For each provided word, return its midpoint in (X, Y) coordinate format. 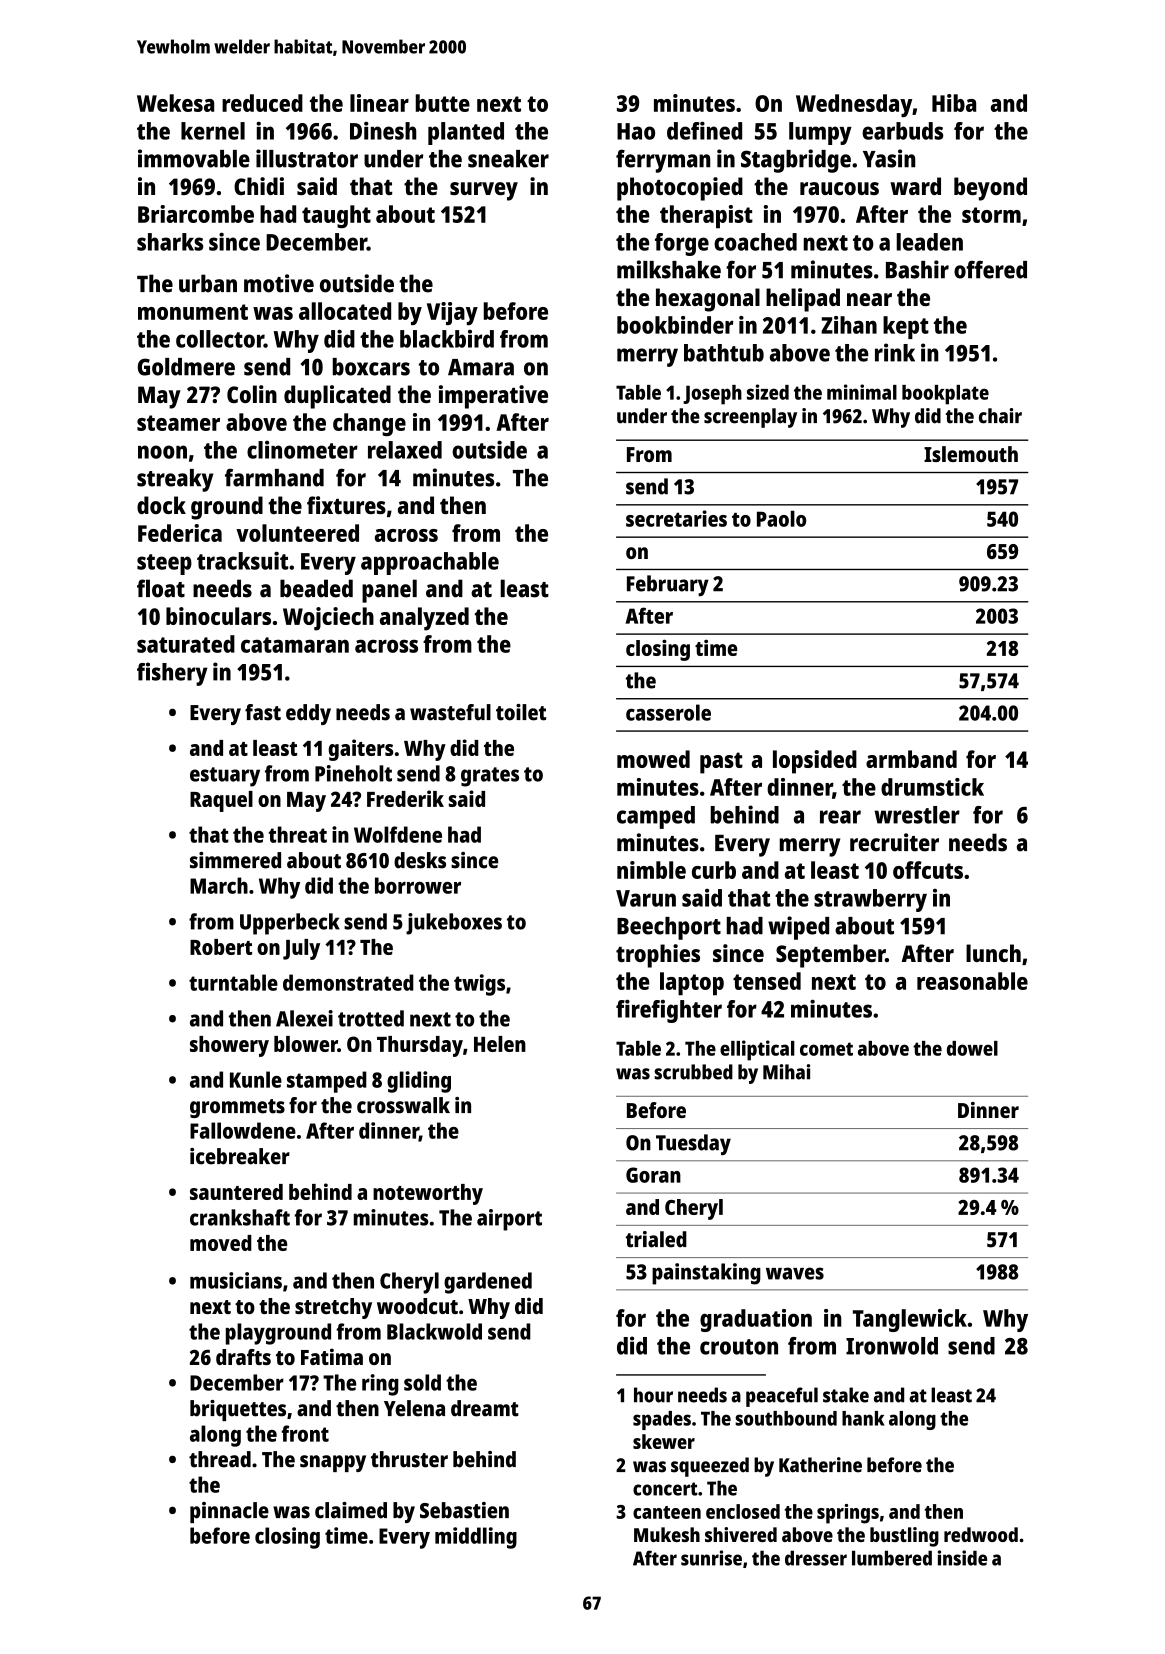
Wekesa (175, 103)
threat (298, 834)
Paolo (781, 519)
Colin (252, 394)
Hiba (954, 103)
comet (826, 1049)
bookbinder (675, 325)
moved (221, 1243)
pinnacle (229, 1512)
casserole (668, 712)
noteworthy (428, 1194)
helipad (803, 300)
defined (704, 130)
